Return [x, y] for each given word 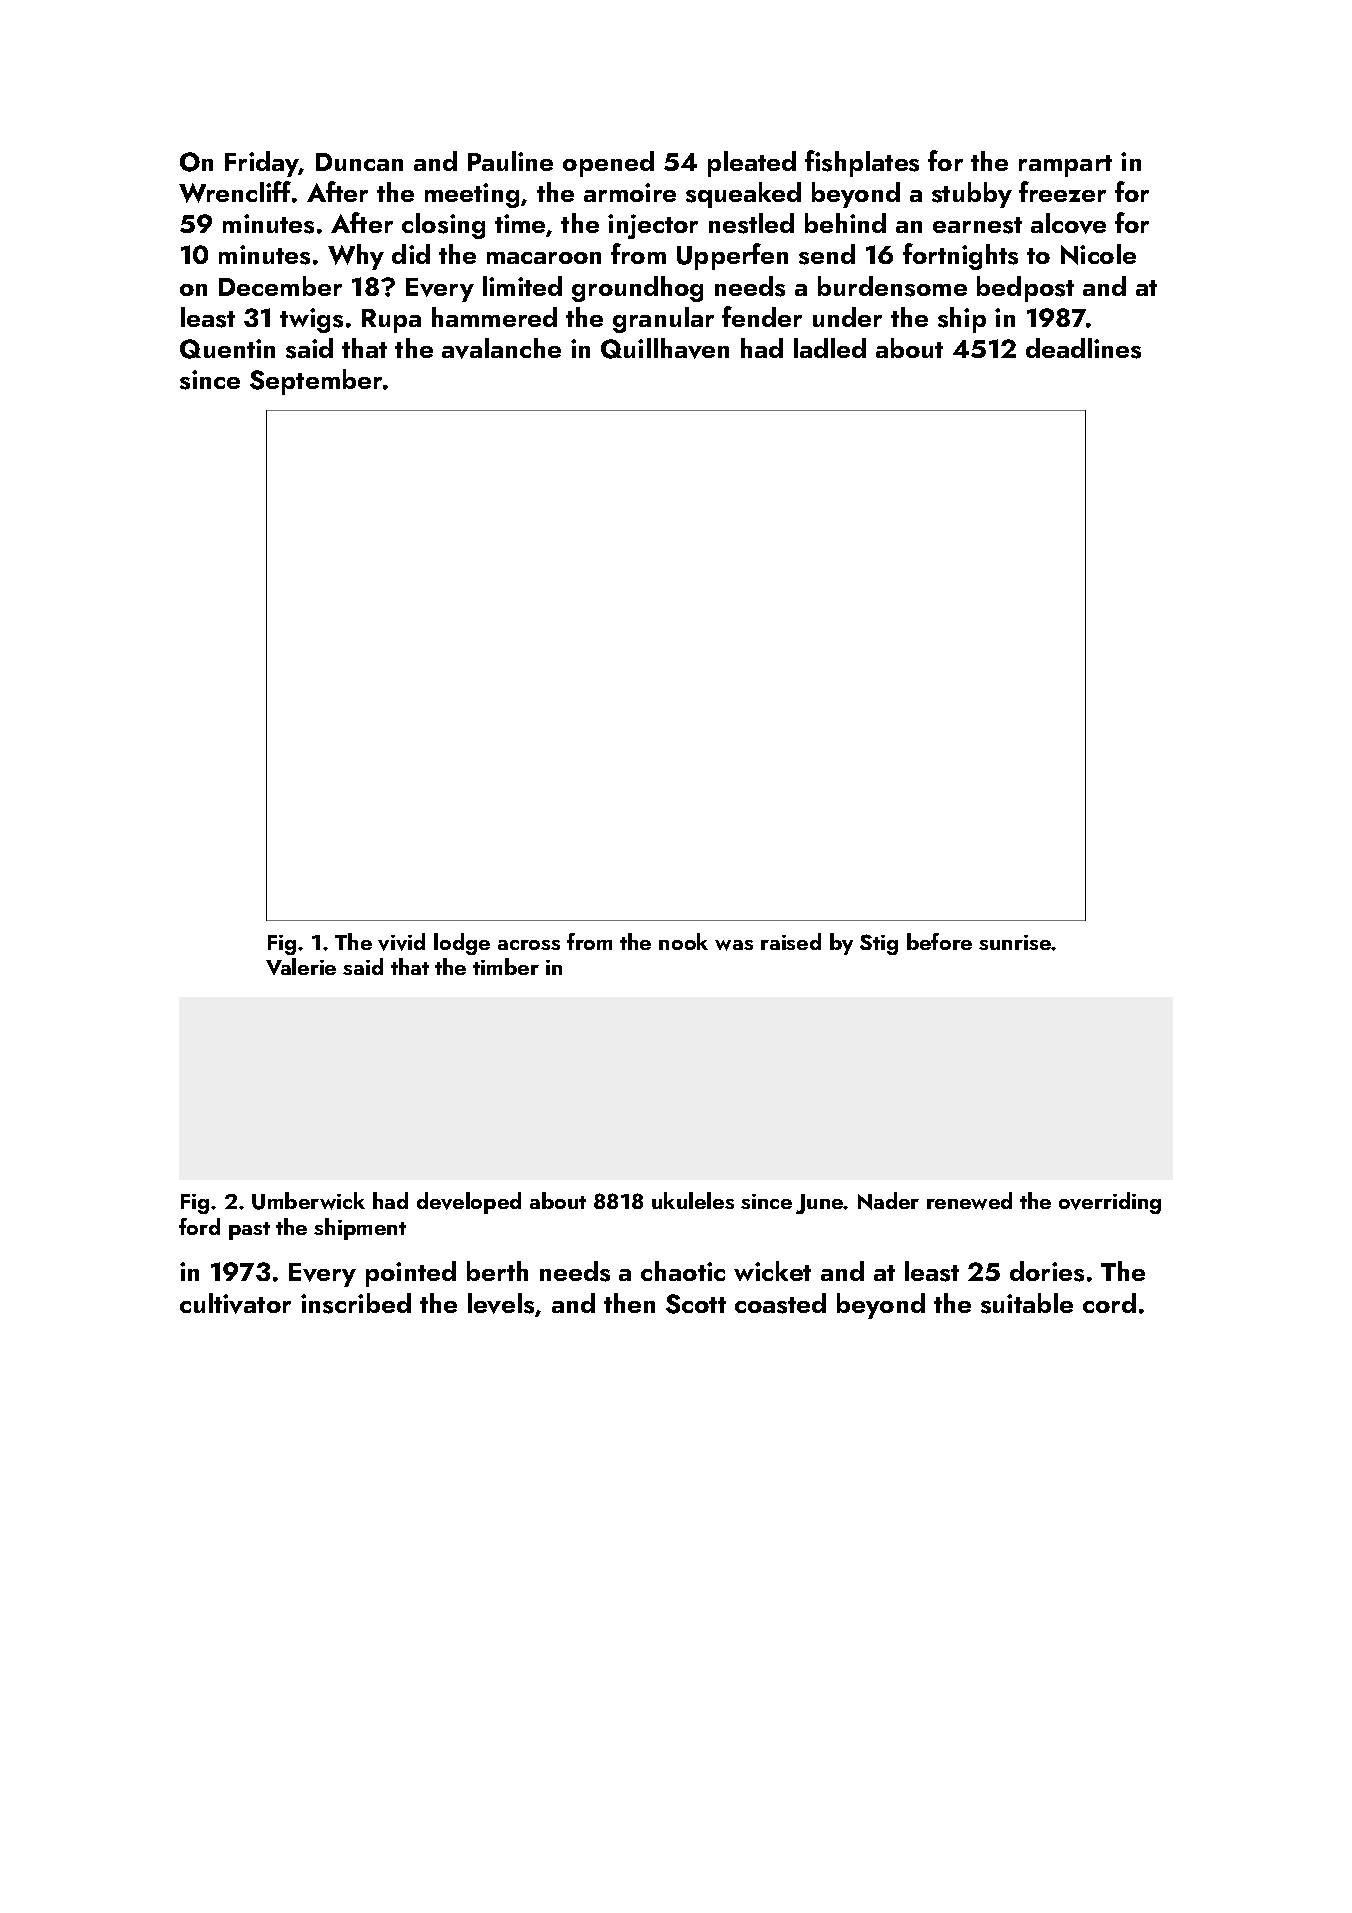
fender [762, 316]
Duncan [359, 162]
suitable [1027, 1303]
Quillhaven [665, 348]
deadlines [1083, 348]
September [316, 382]
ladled [830, 348]
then [629, 1303]
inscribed [356, 1303]
